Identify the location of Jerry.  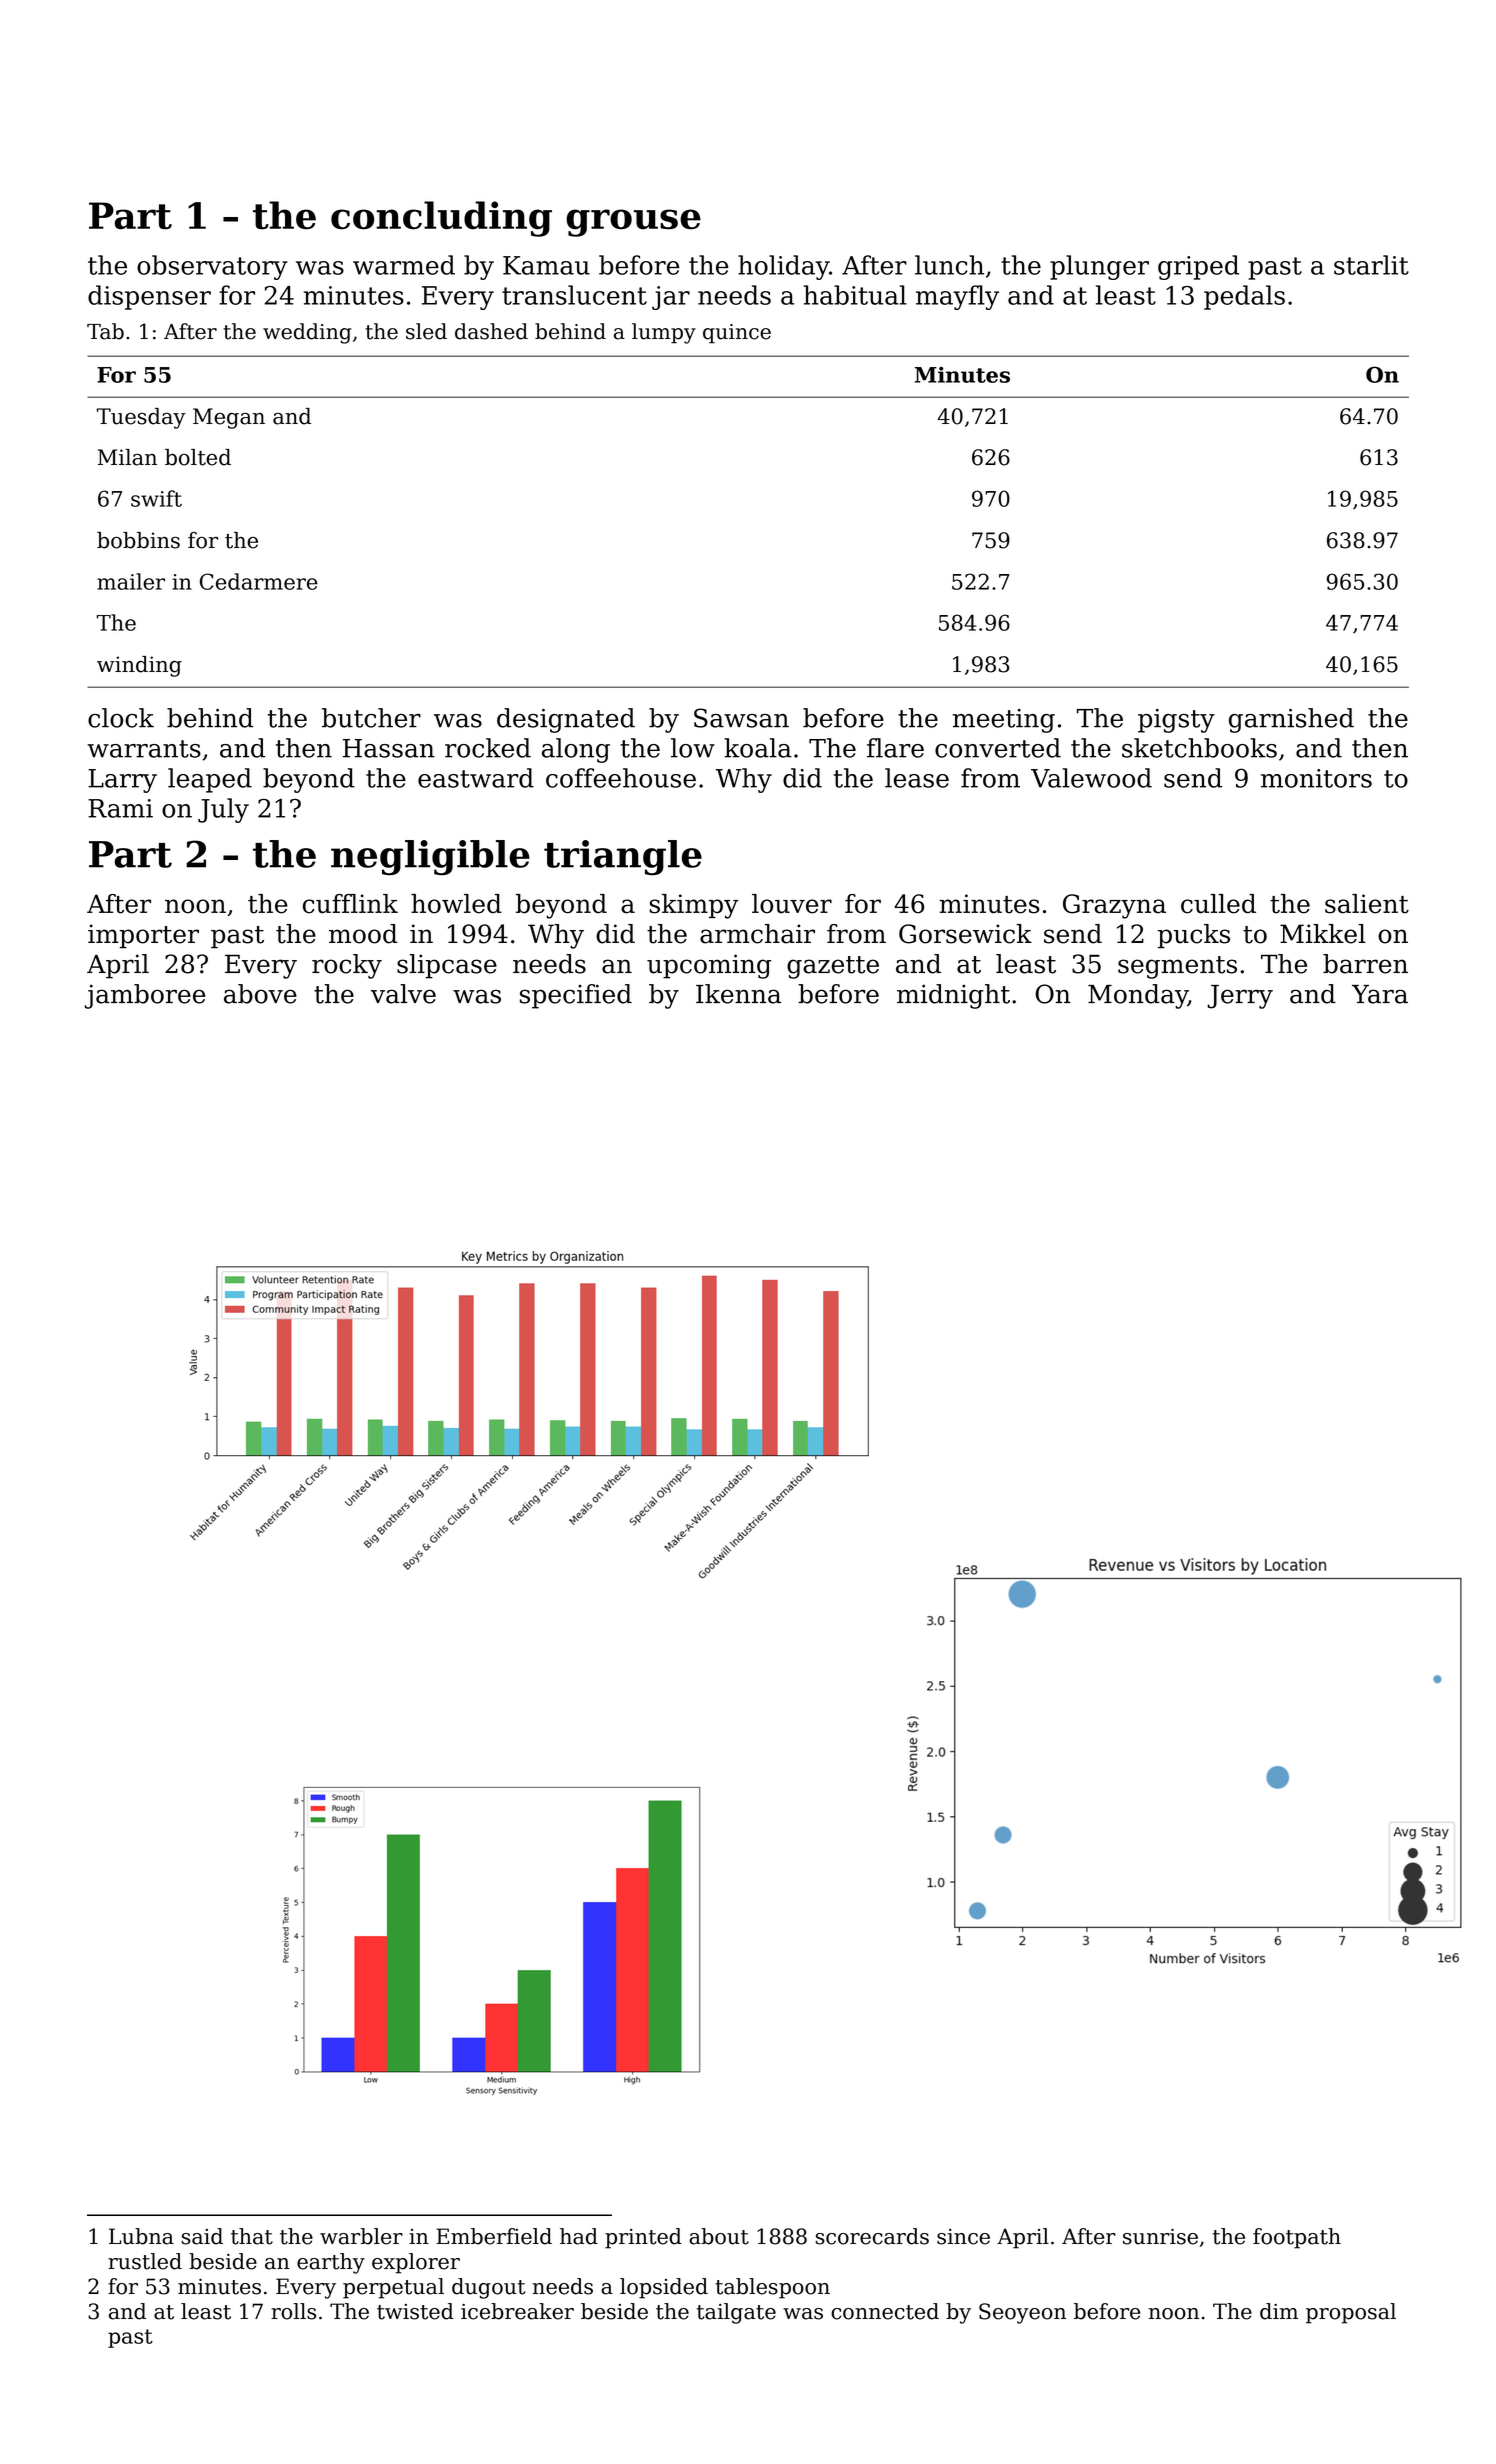
(1240, 997).
